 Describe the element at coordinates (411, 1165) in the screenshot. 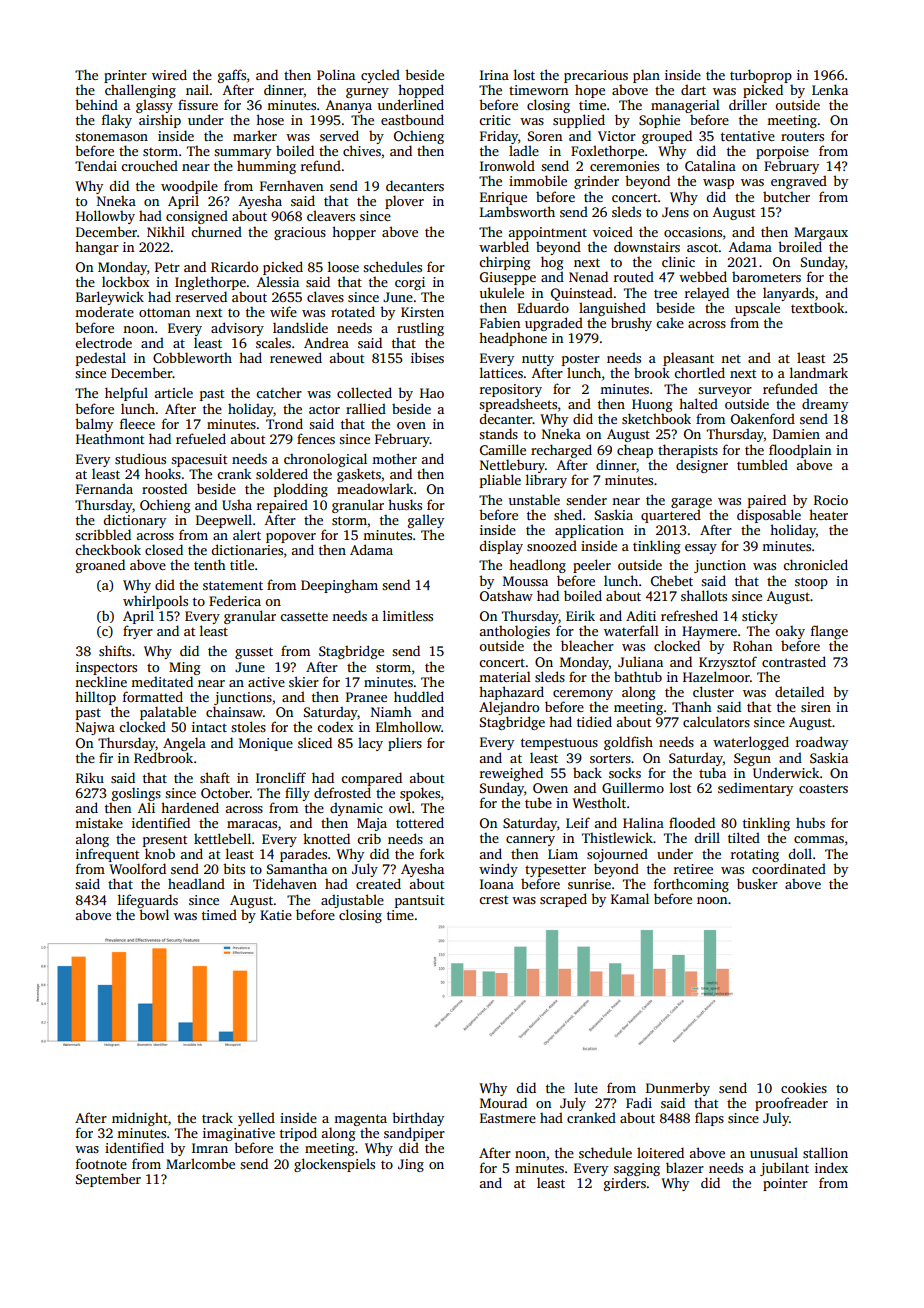

I see `Jing` at that location.
